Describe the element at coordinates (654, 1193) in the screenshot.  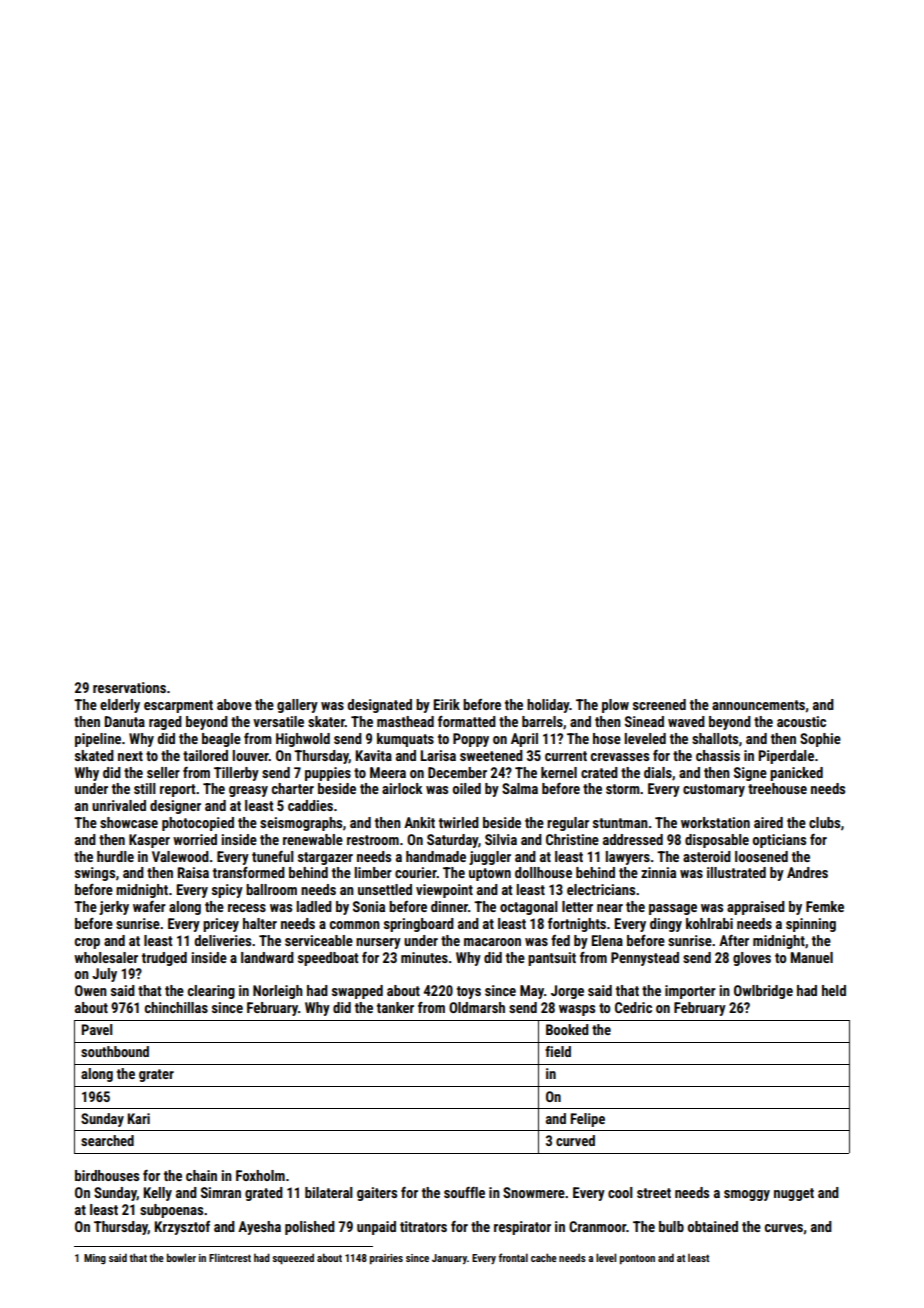
I see `street` at that location.
